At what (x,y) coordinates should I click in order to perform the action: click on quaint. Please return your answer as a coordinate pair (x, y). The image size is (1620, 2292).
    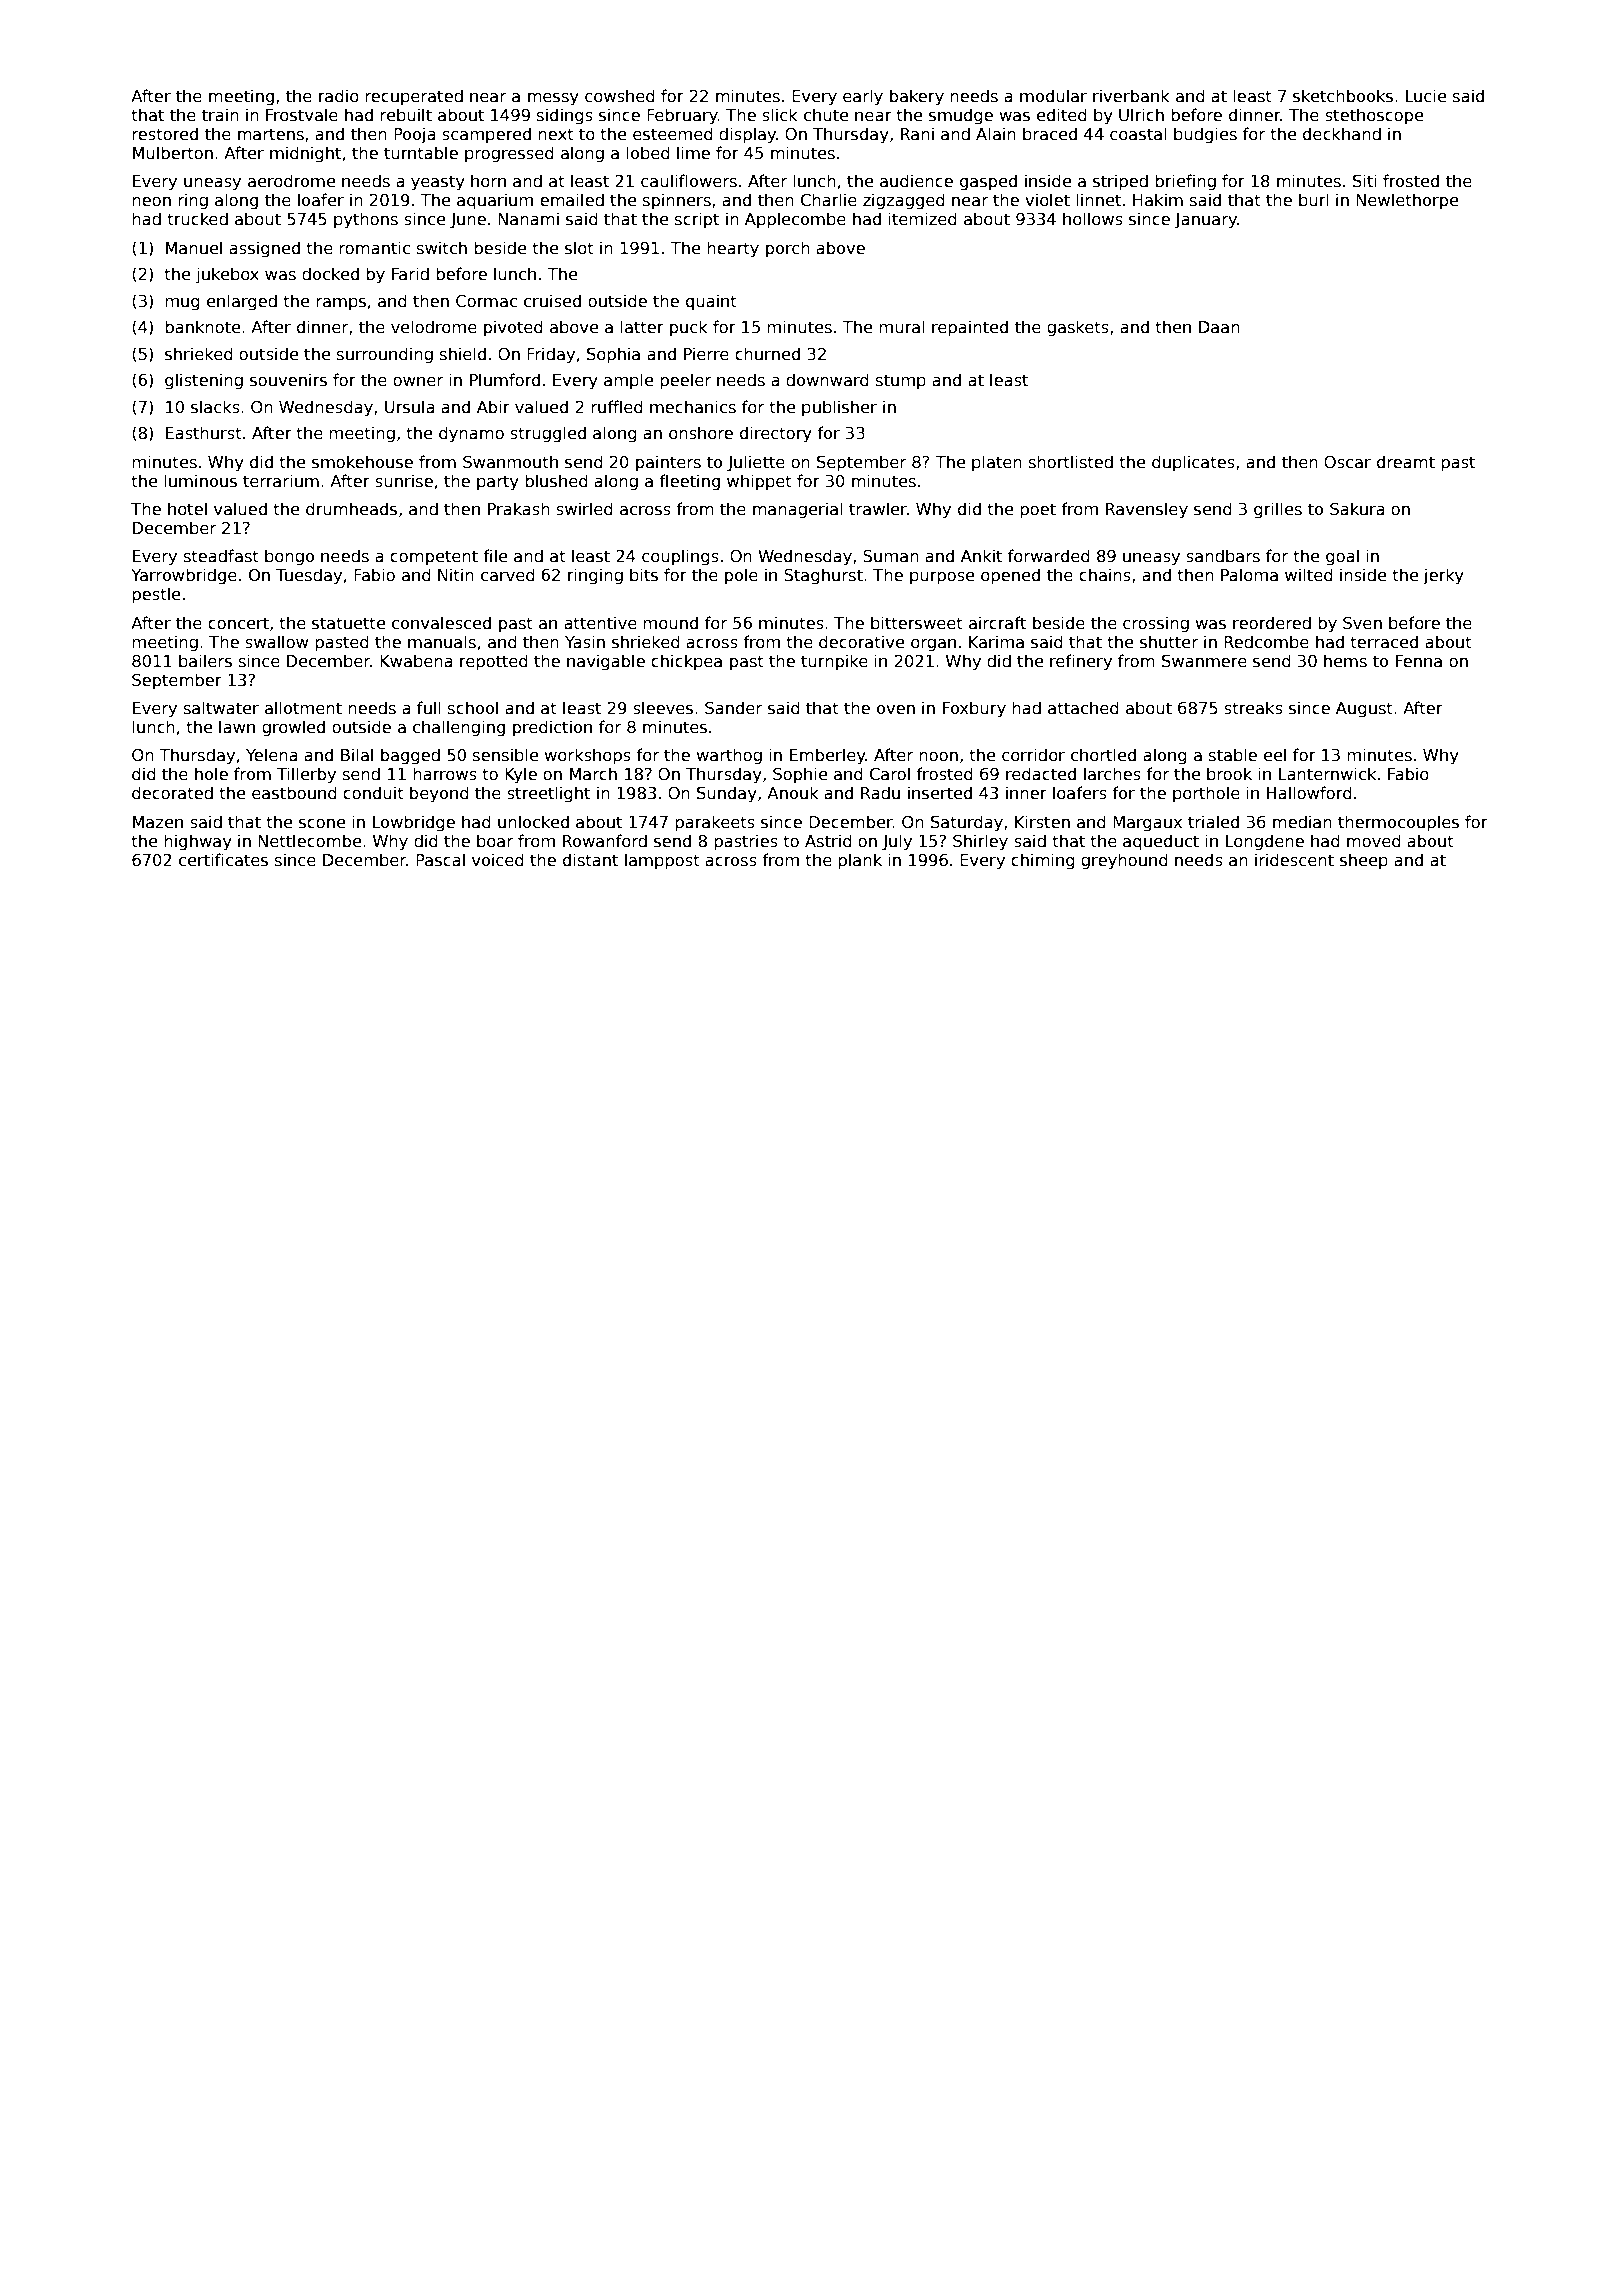
    Looking at the image, I should click on (711, 302).
